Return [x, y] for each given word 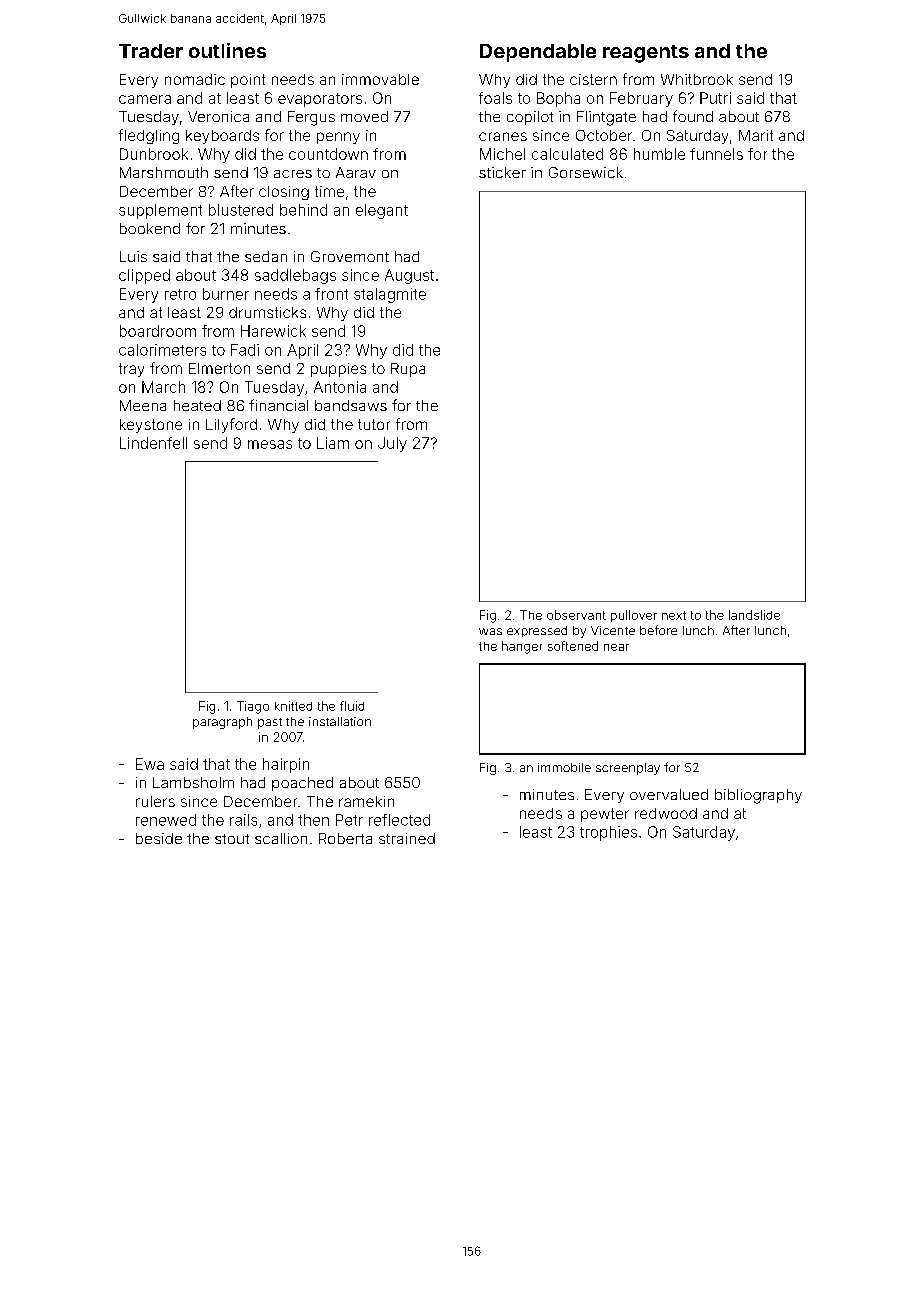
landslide [754, 615]
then [313, 820]
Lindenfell [153, 443]
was [490, 631]
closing [284, 193]
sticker [502, 172]
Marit [756, 135]
